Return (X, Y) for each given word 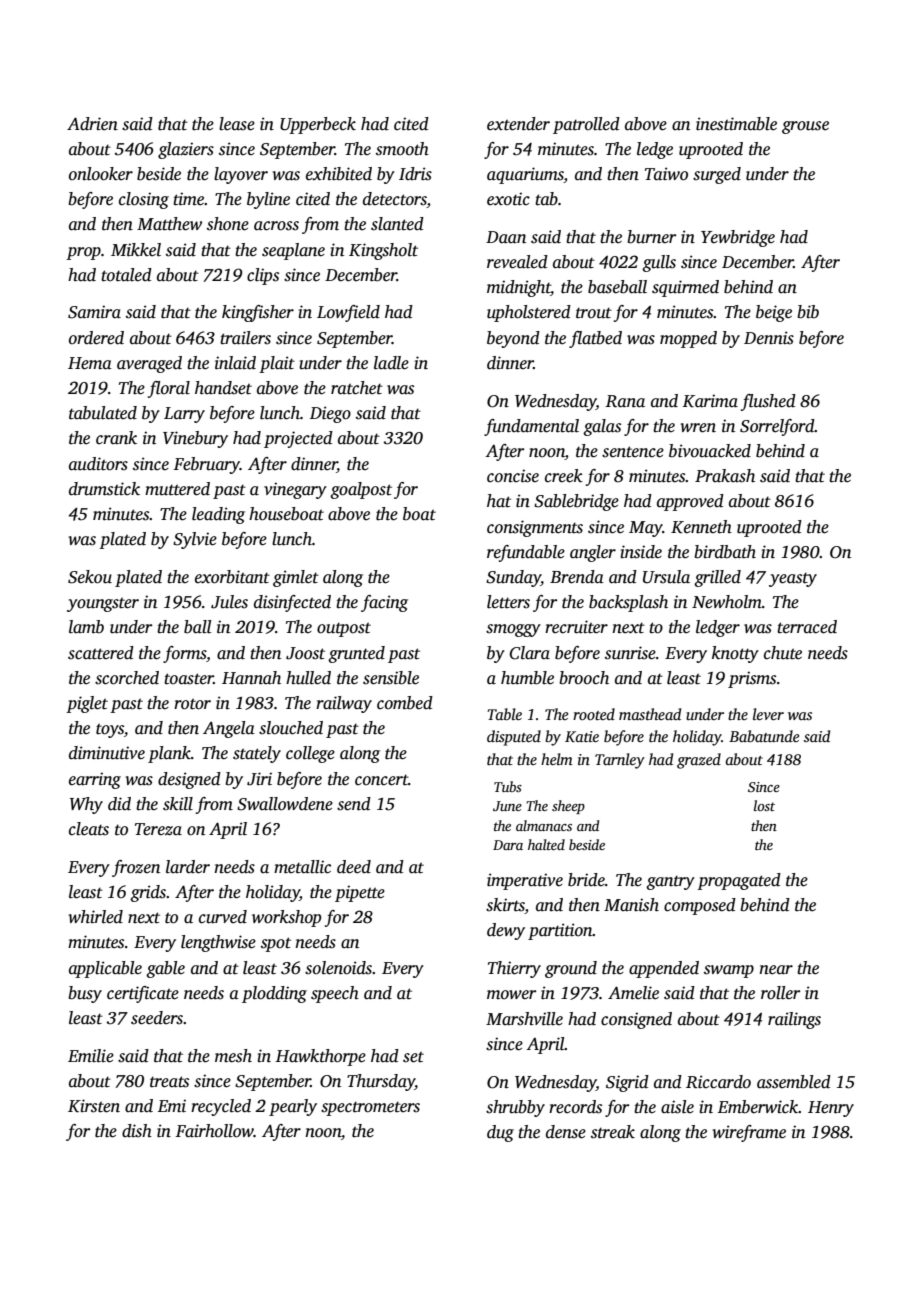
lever (768, 714)
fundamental (531, 427)
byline (268, 200)
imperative (525, 881)
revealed (517, 262)
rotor (192, 704)
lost (764, 805)
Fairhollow (214, 1131)
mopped (688, 339)
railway (344, 704)
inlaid (235, 363)
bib (808, 312)
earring (95, 780)
